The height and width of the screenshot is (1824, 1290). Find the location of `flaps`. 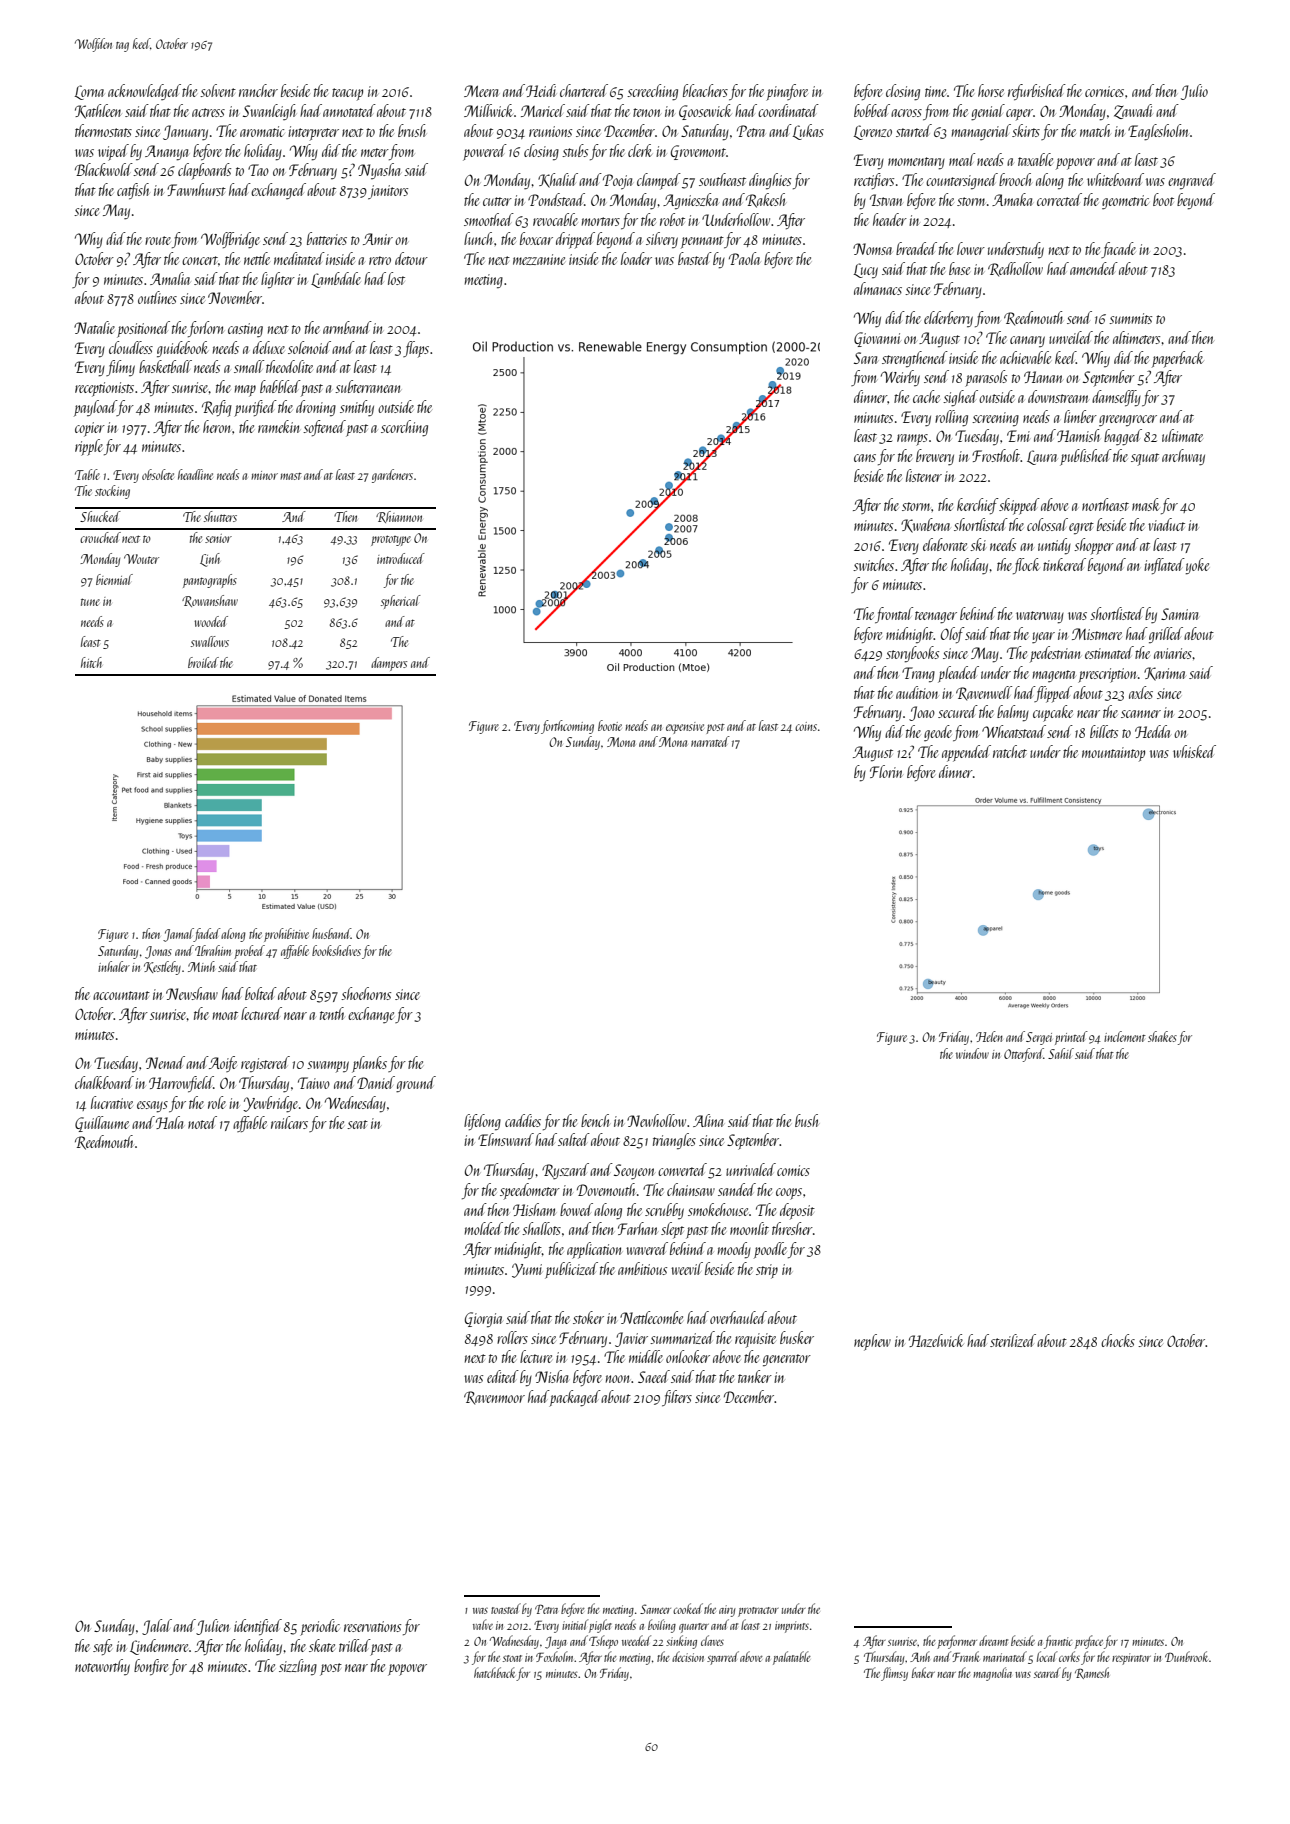

flaps is located at coordinates (416, 349).
